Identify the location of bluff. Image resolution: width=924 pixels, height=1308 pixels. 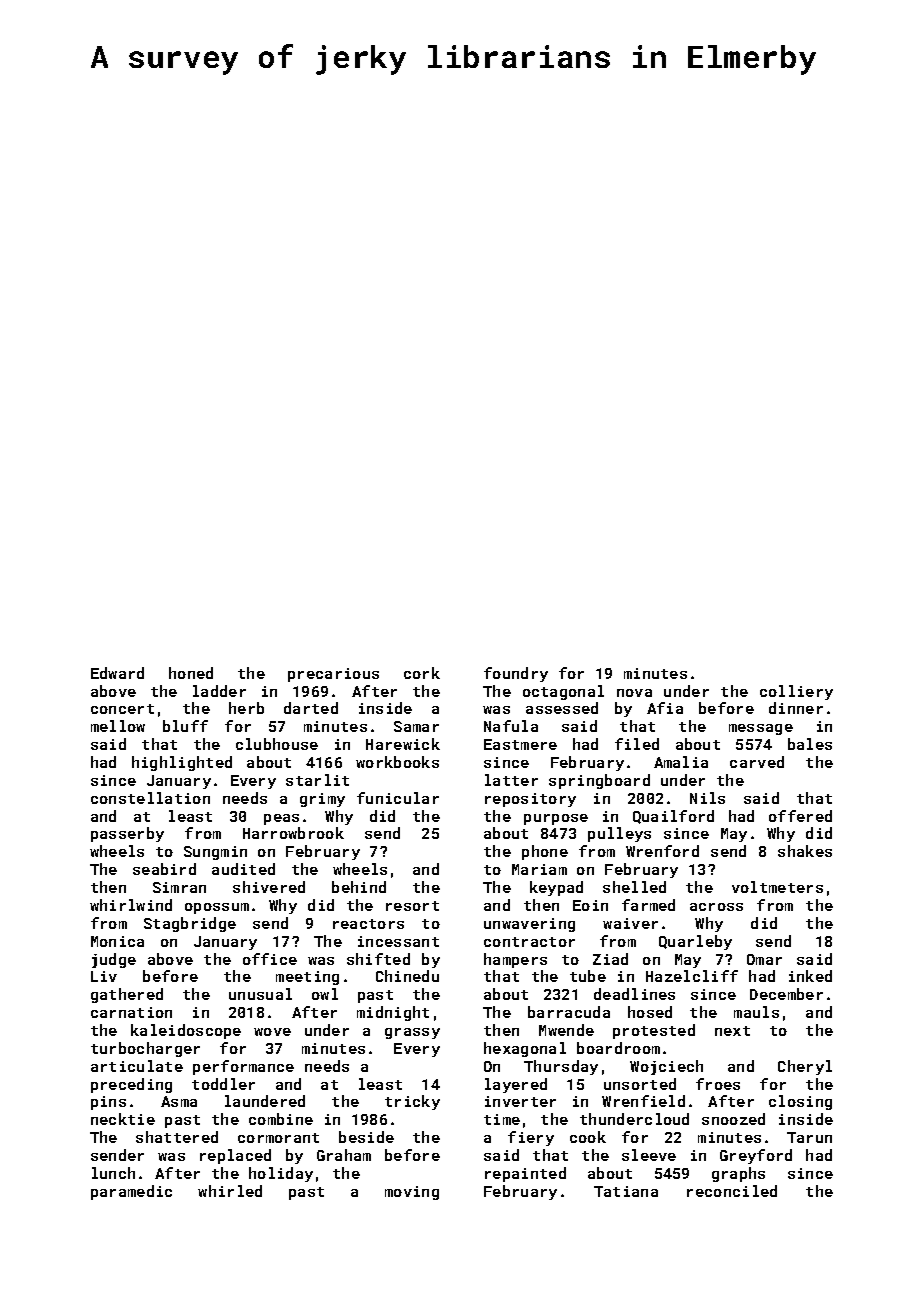
(185, 726).
